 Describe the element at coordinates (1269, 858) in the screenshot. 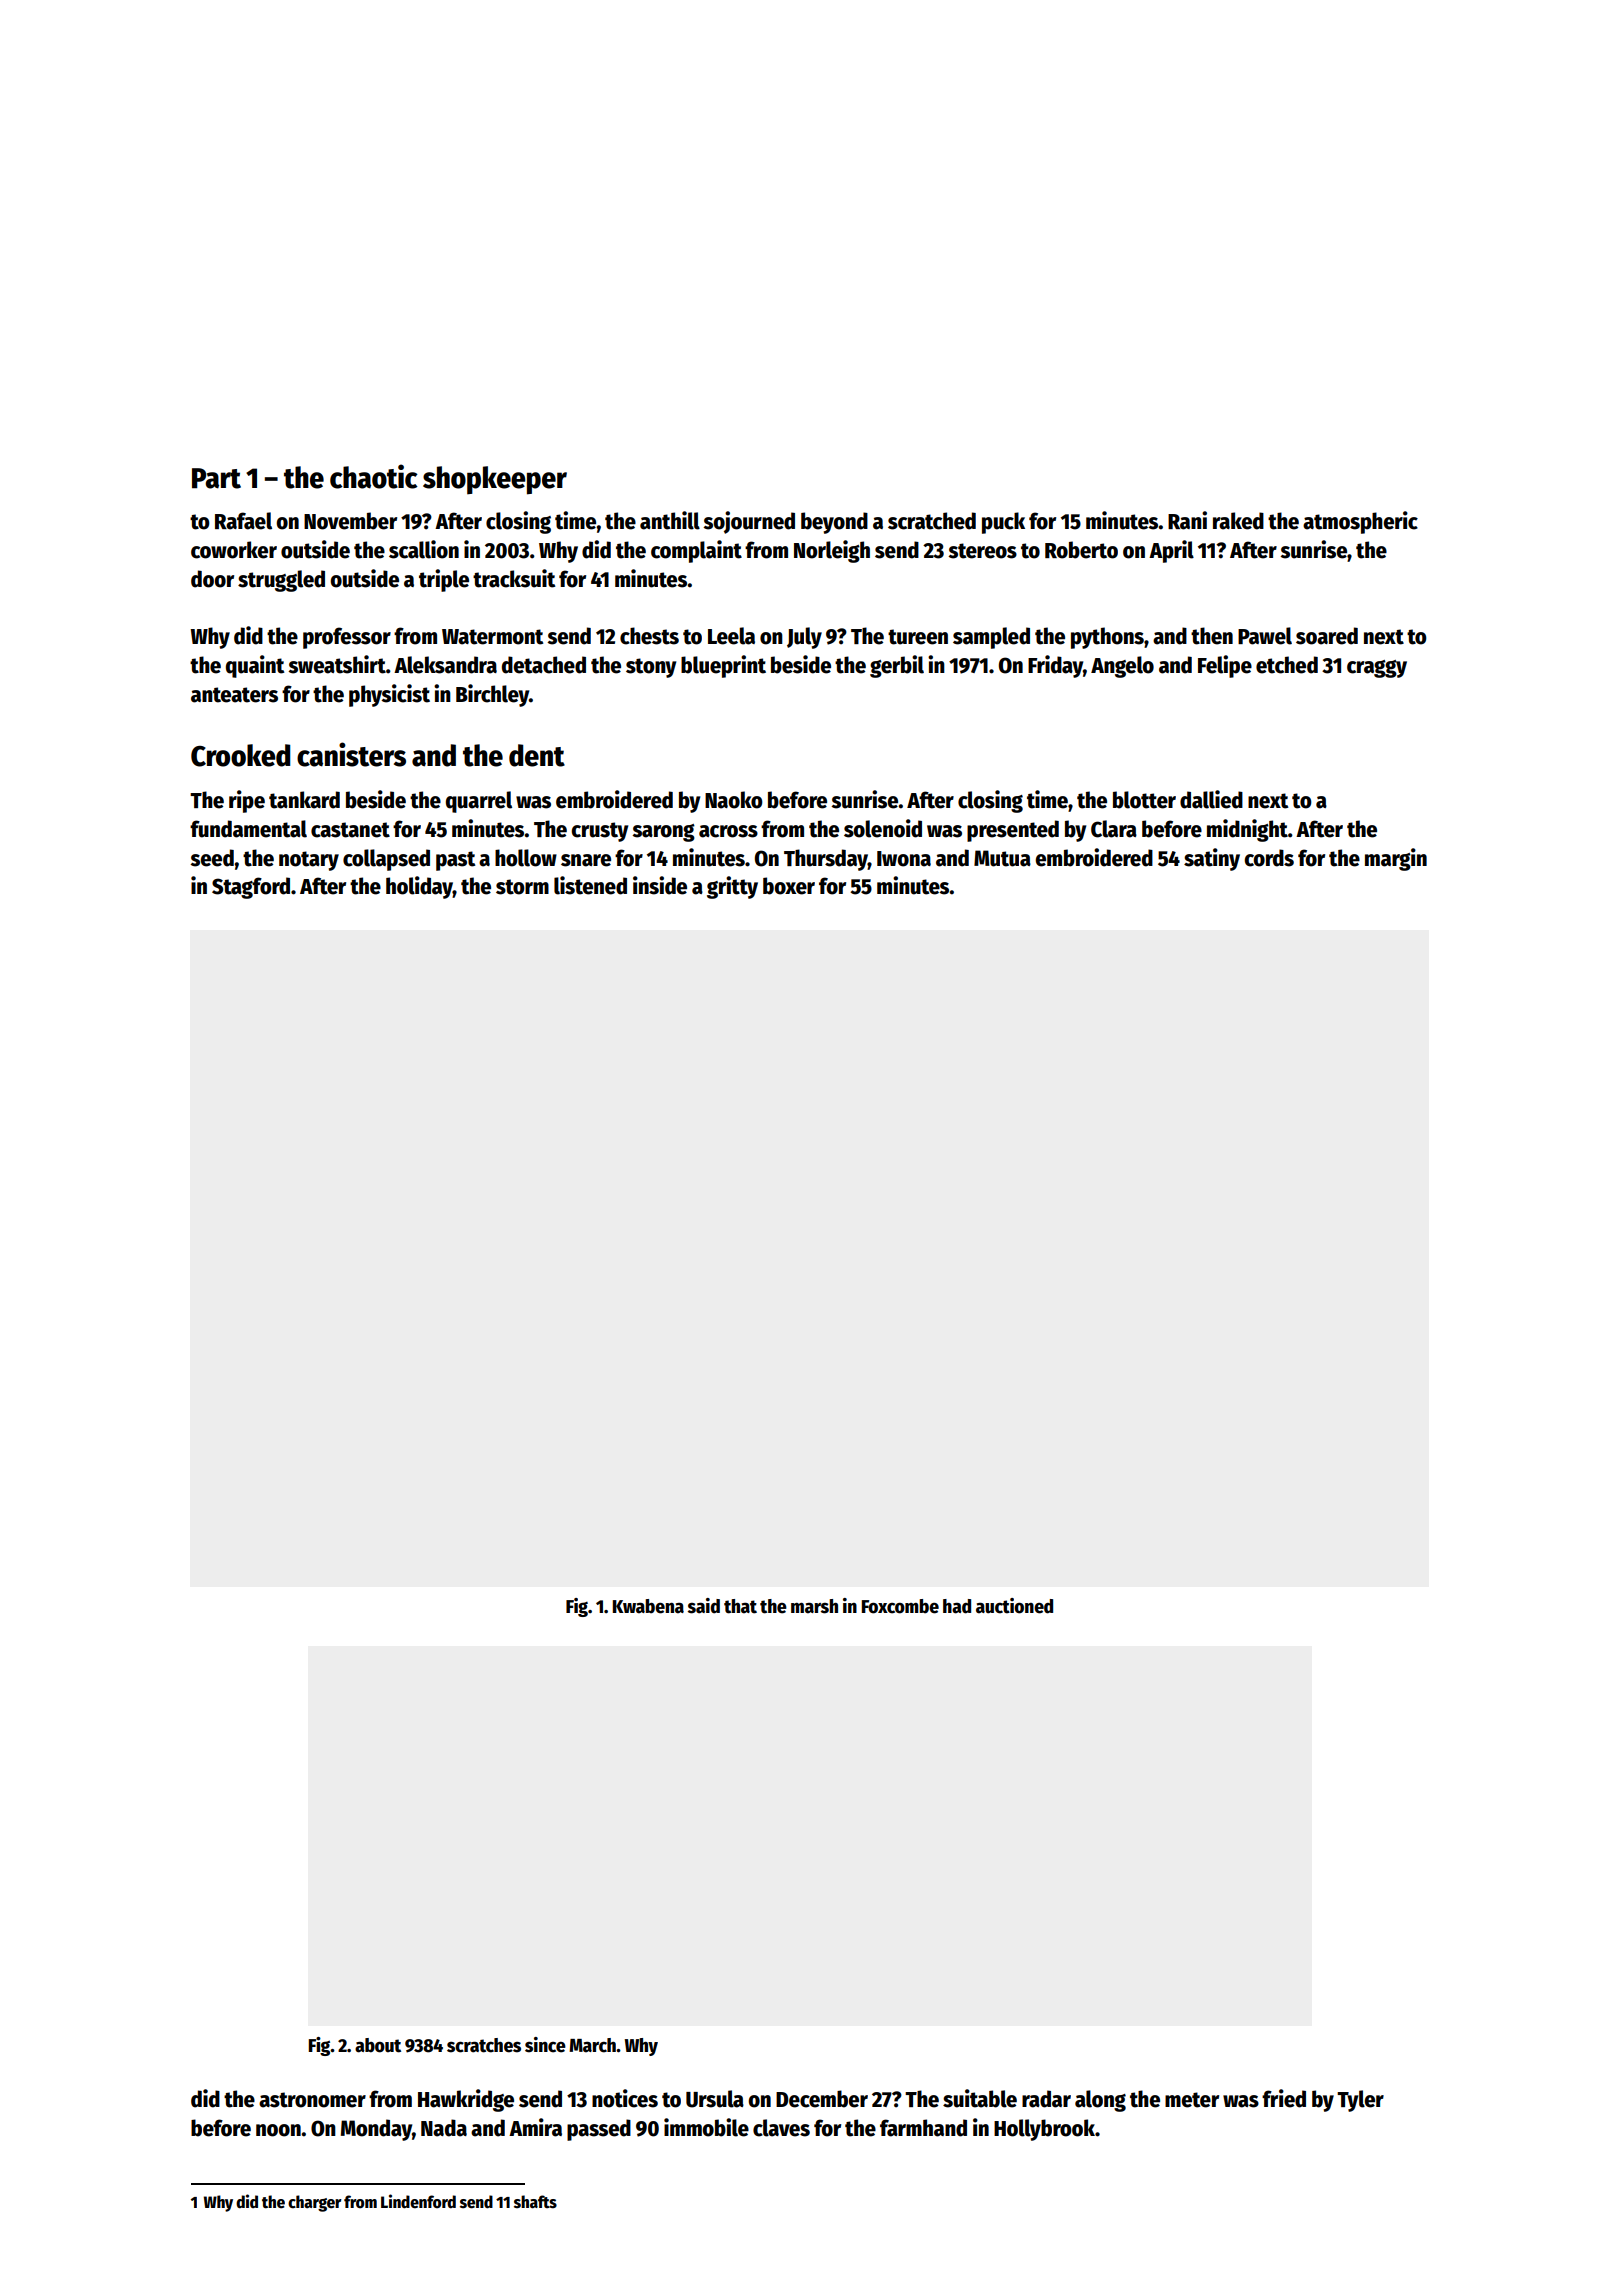

I see `cords` at that location.
